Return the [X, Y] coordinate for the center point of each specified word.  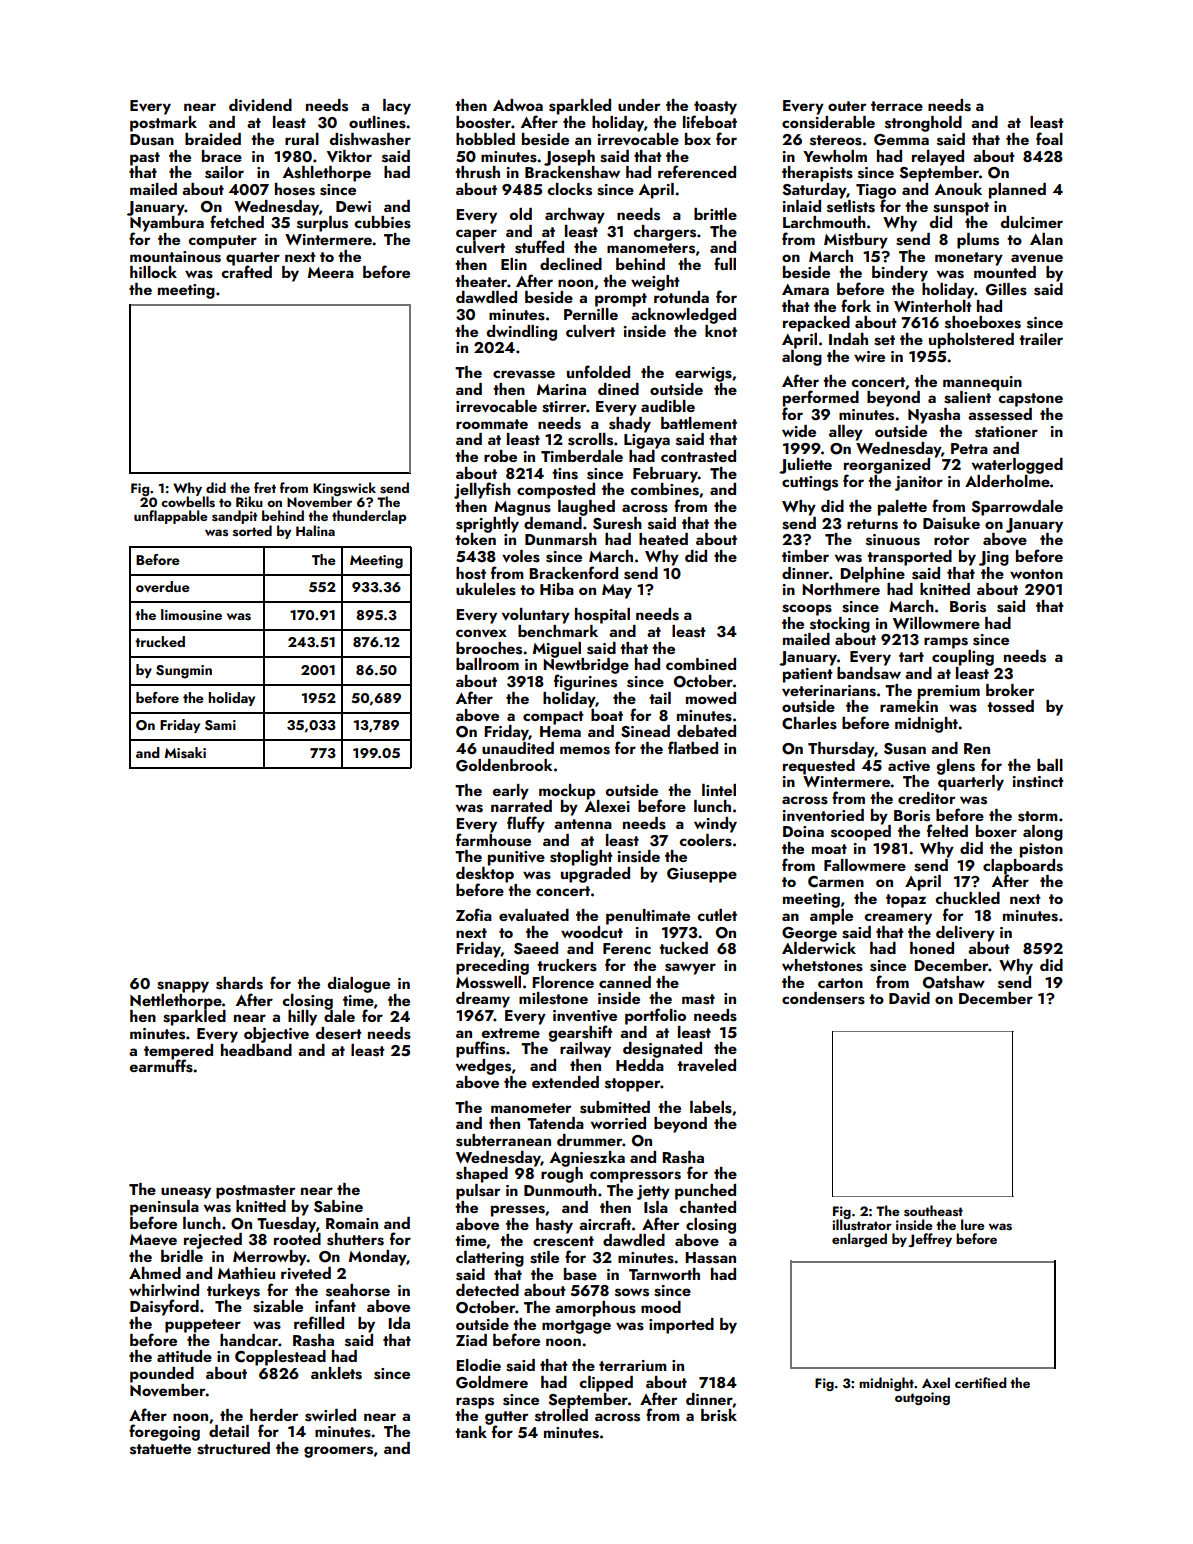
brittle [715, 214]
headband [256, 1050]
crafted [246, 272]
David [909, 998]
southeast [933, 1210]
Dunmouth [560, 1190]
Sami [220, 725]
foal [1049, 138]
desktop [485, 875]
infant [335, 1305]
